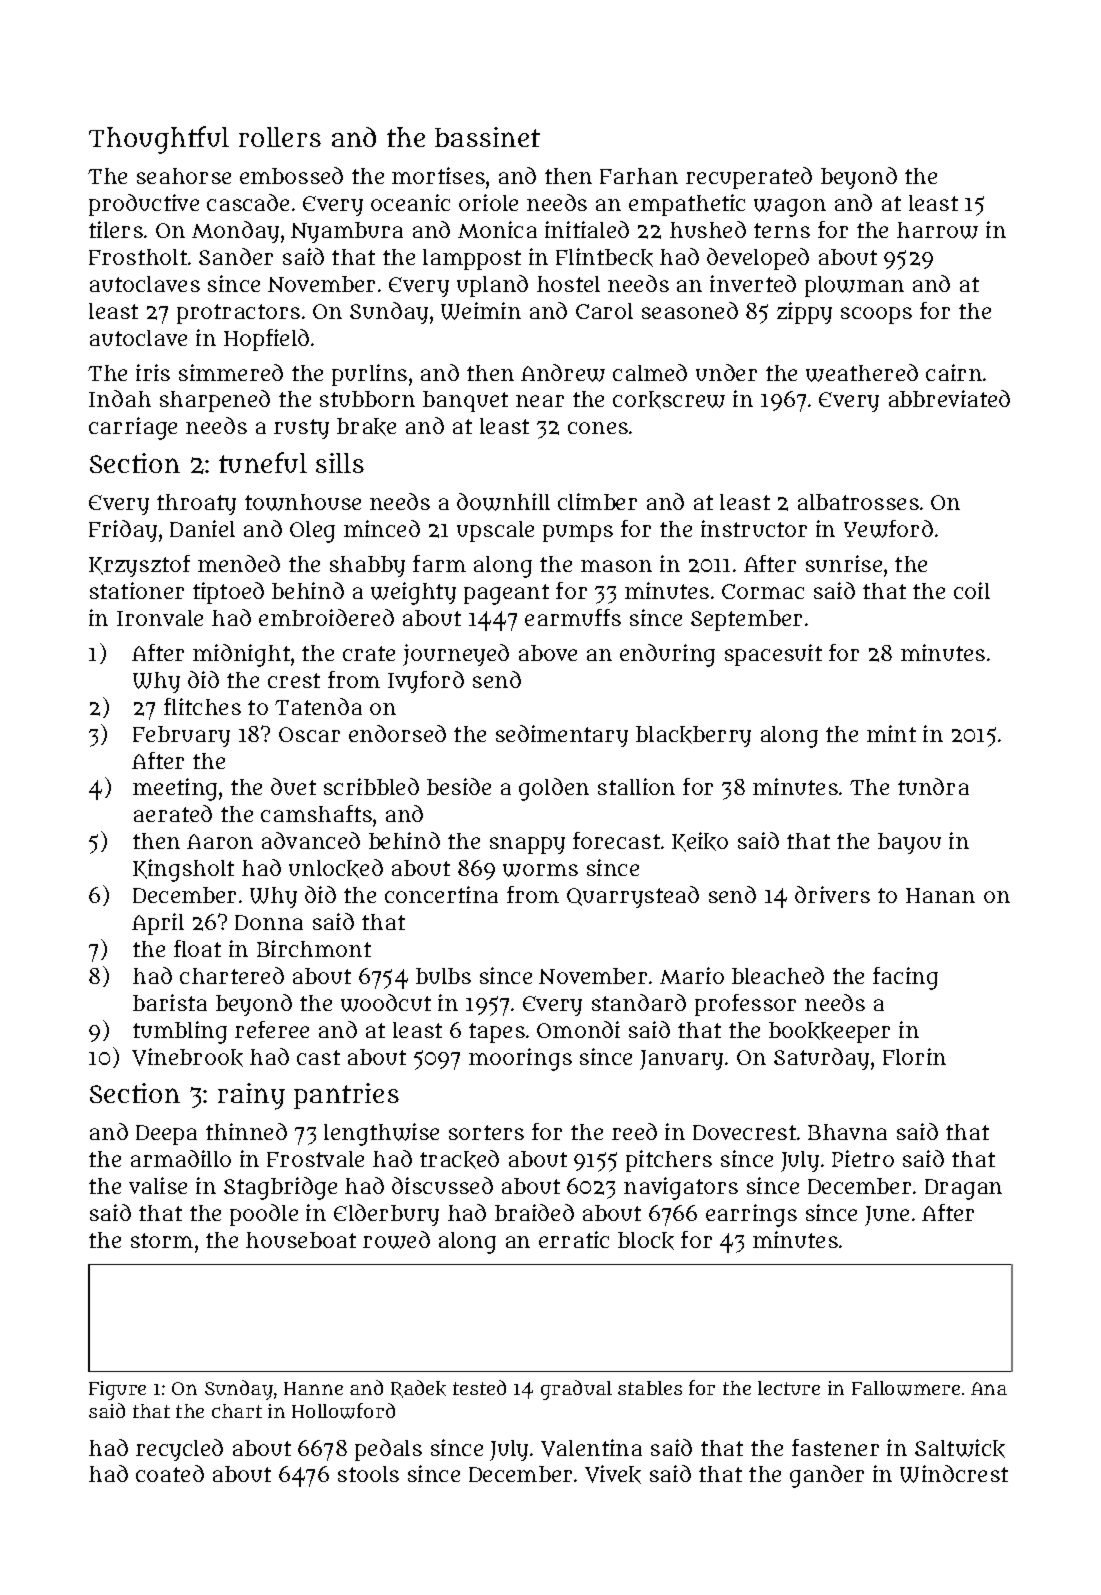  What do you see at coordinates (138, 257) in the screenshot?
I see `Frostholt` at bounding box center [138, 257].
